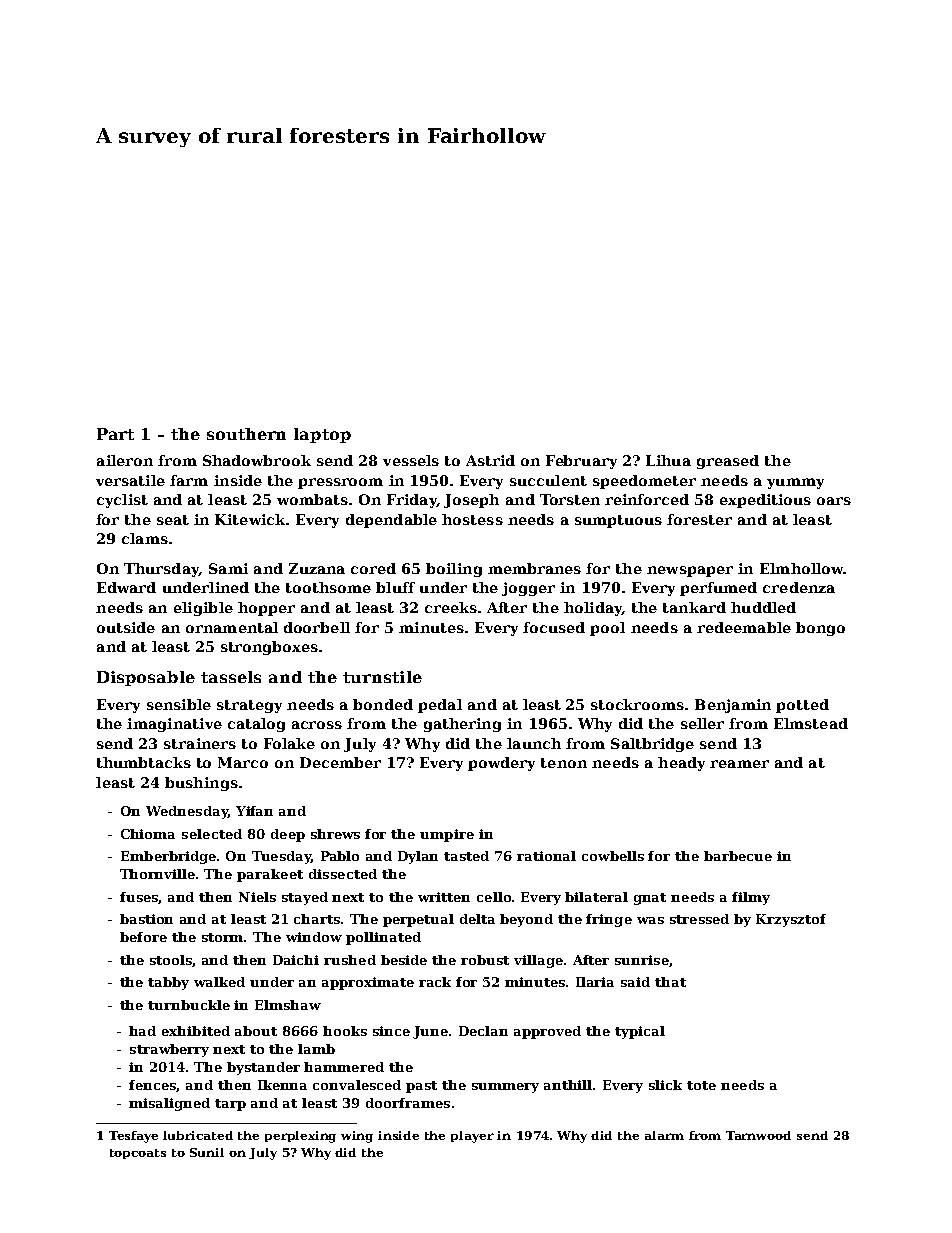 The height and width of the screenshot is (1233, 952). I want to click on imaginative, so click(174, 725).
